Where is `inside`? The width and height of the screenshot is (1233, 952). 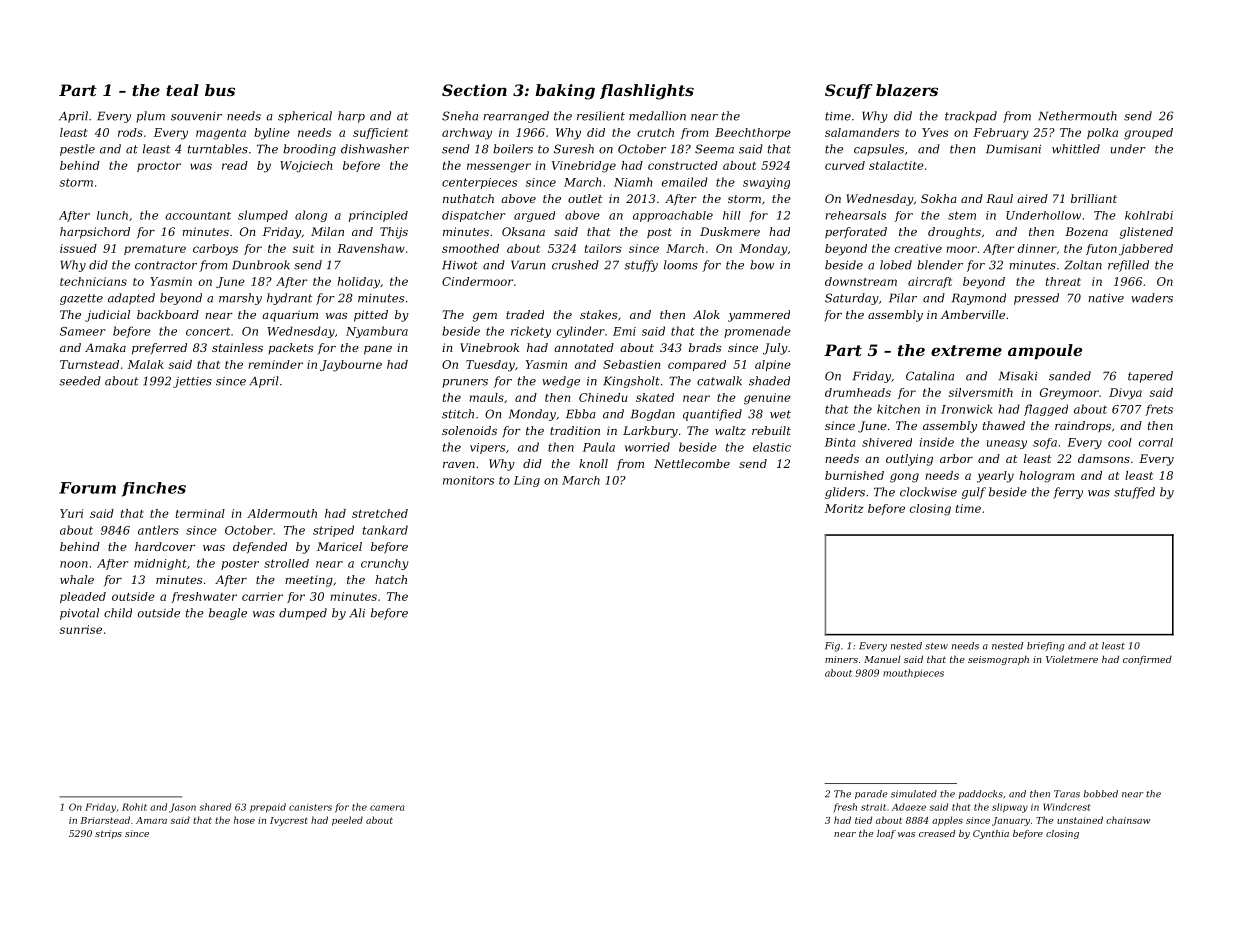
inside is located at coordinates (937, 442).
